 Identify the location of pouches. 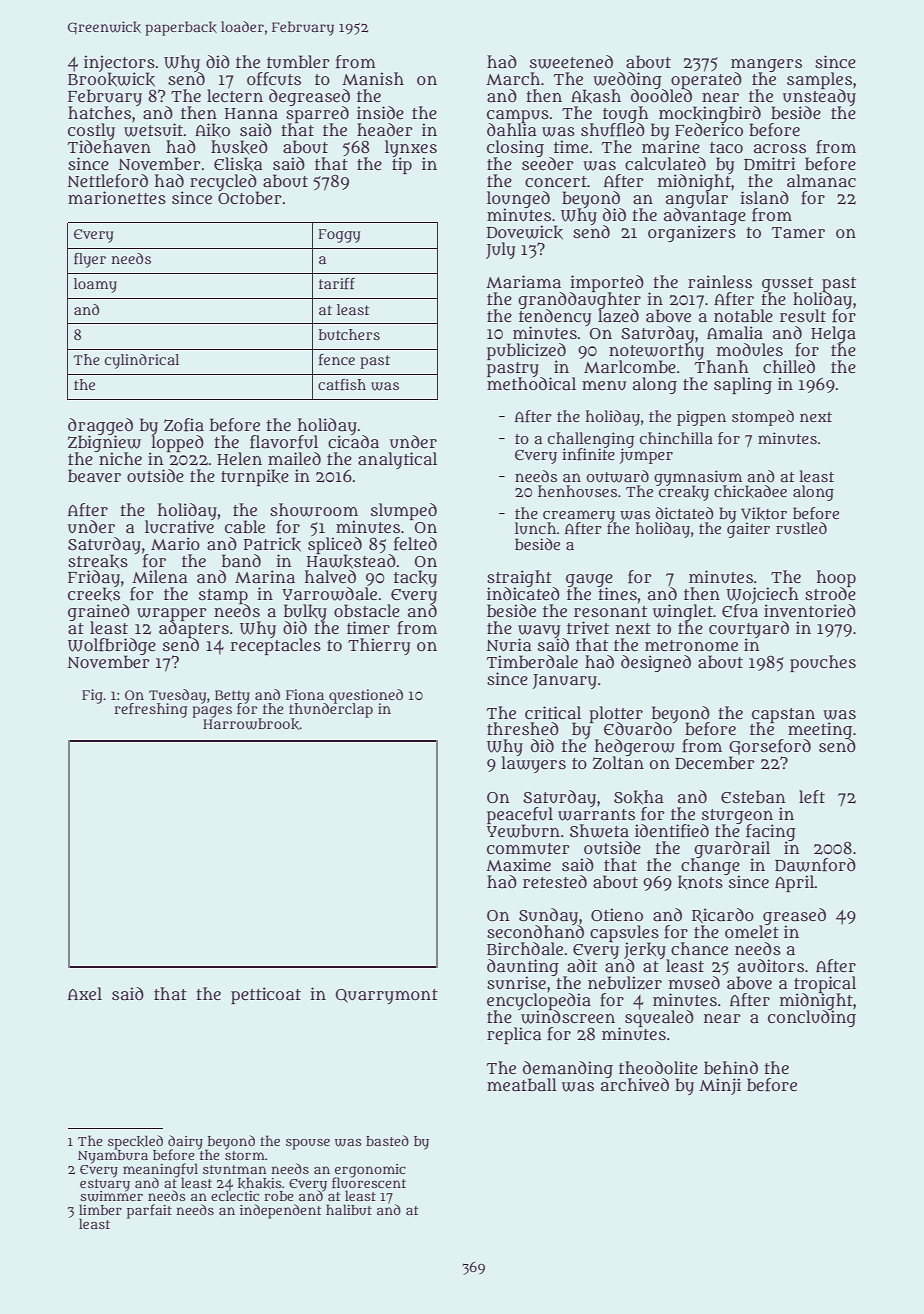
(823, 663).
